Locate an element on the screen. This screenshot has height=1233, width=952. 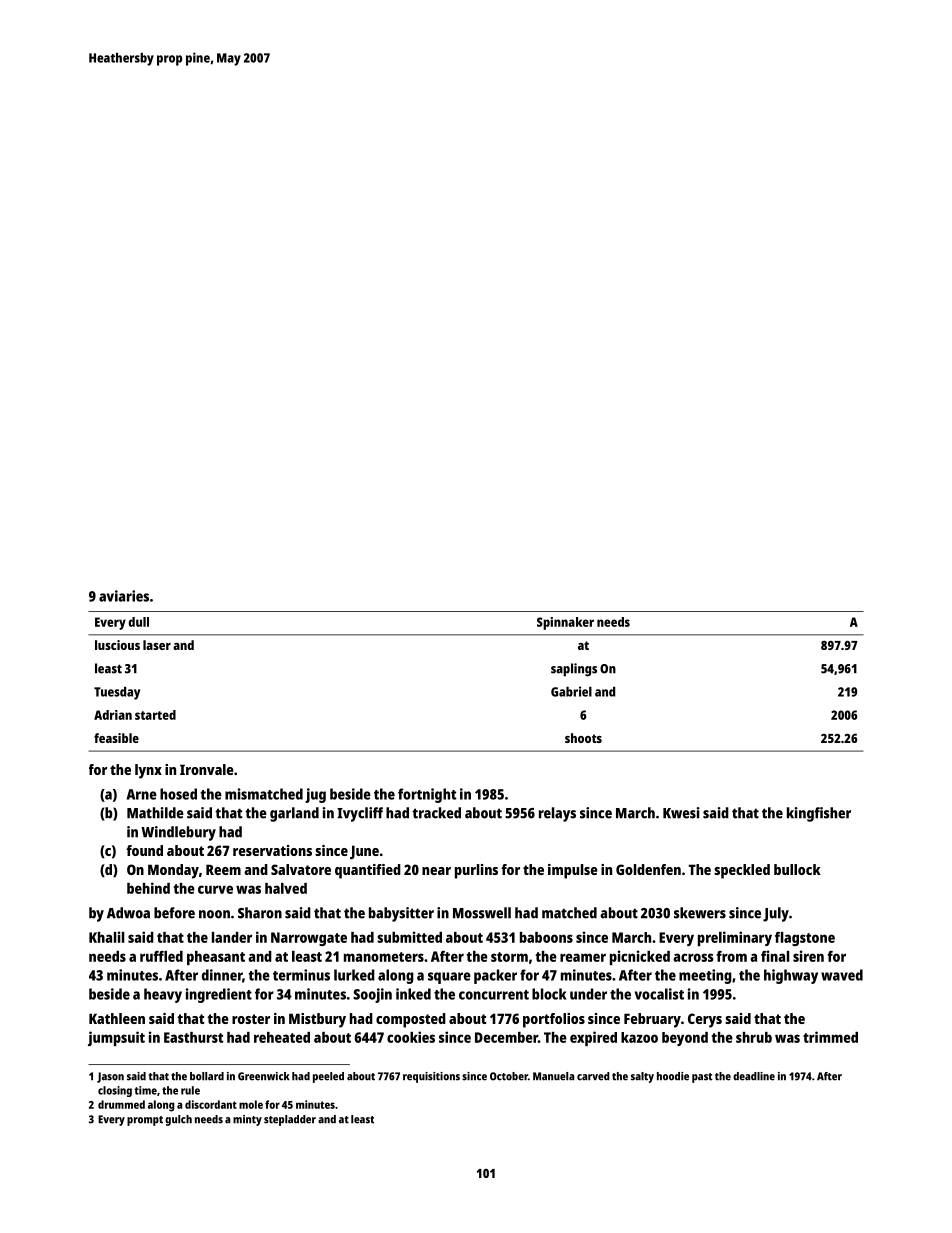
deadline is located at coordinates (754, 1076).
